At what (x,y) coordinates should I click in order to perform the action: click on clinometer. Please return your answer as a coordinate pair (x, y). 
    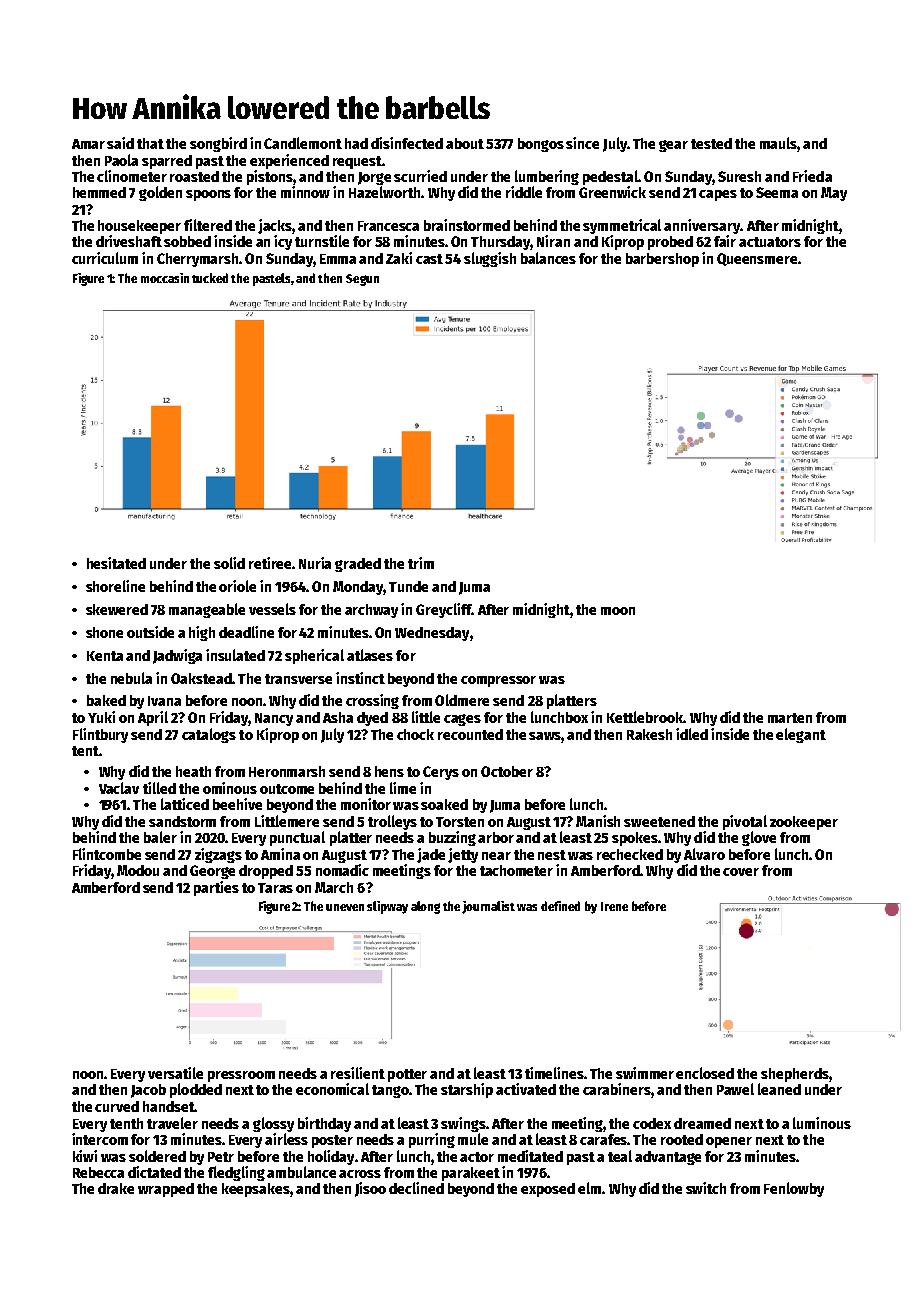
    Looking at the image, I should click on (132, 176).
